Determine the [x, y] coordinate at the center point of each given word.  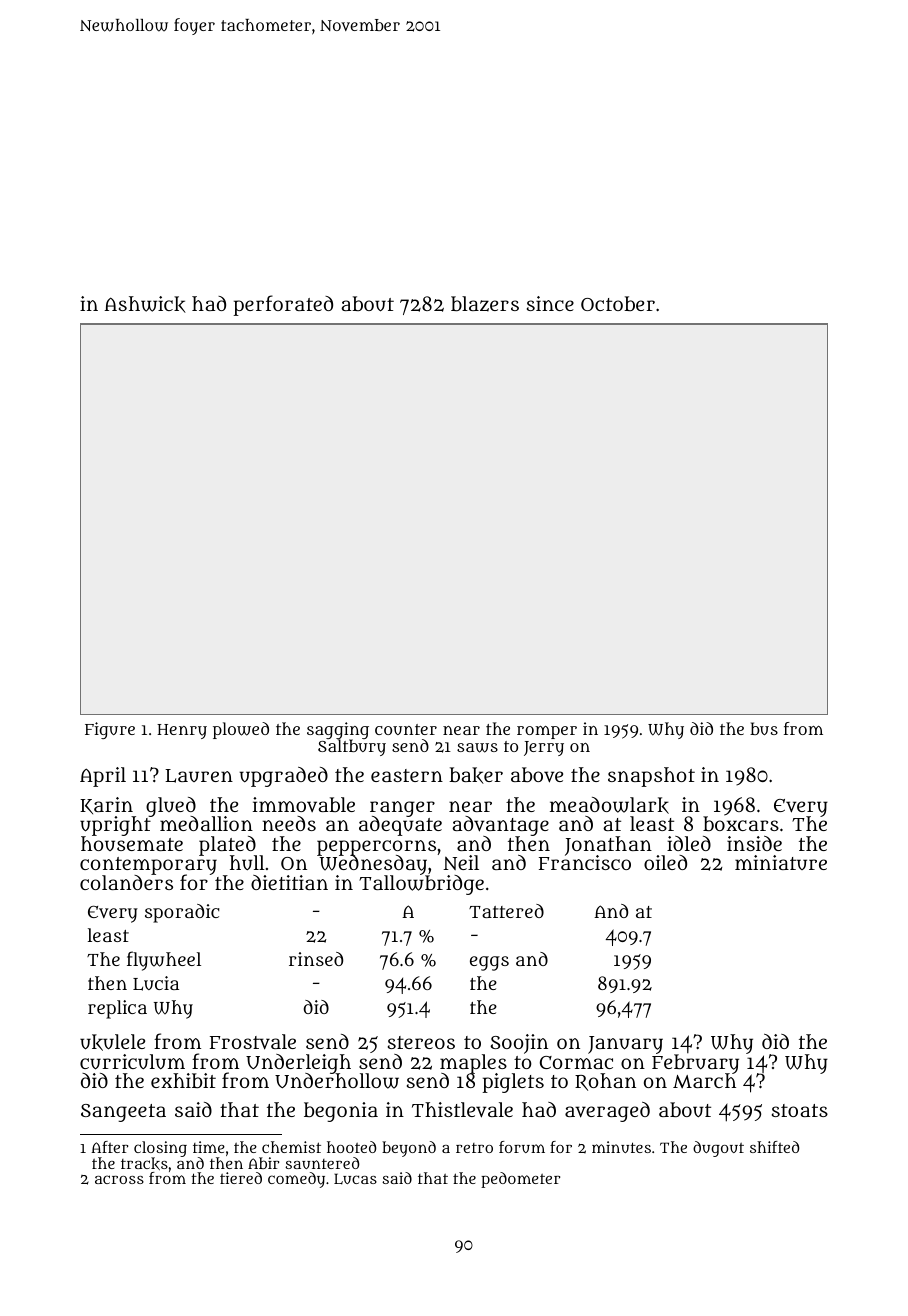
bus [764, 728]
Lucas [355, 1179]
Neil [461, 862]
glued [171, 807]
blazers [485, 304]
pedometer [520, 1180]
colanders [126, 882]
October [618, 303]
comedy [296, 1180]
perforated [283, 305]
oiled [665, 862]
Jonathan [608, 846]
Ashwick [145, 304]
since [550, 303]
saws [477, 748]
